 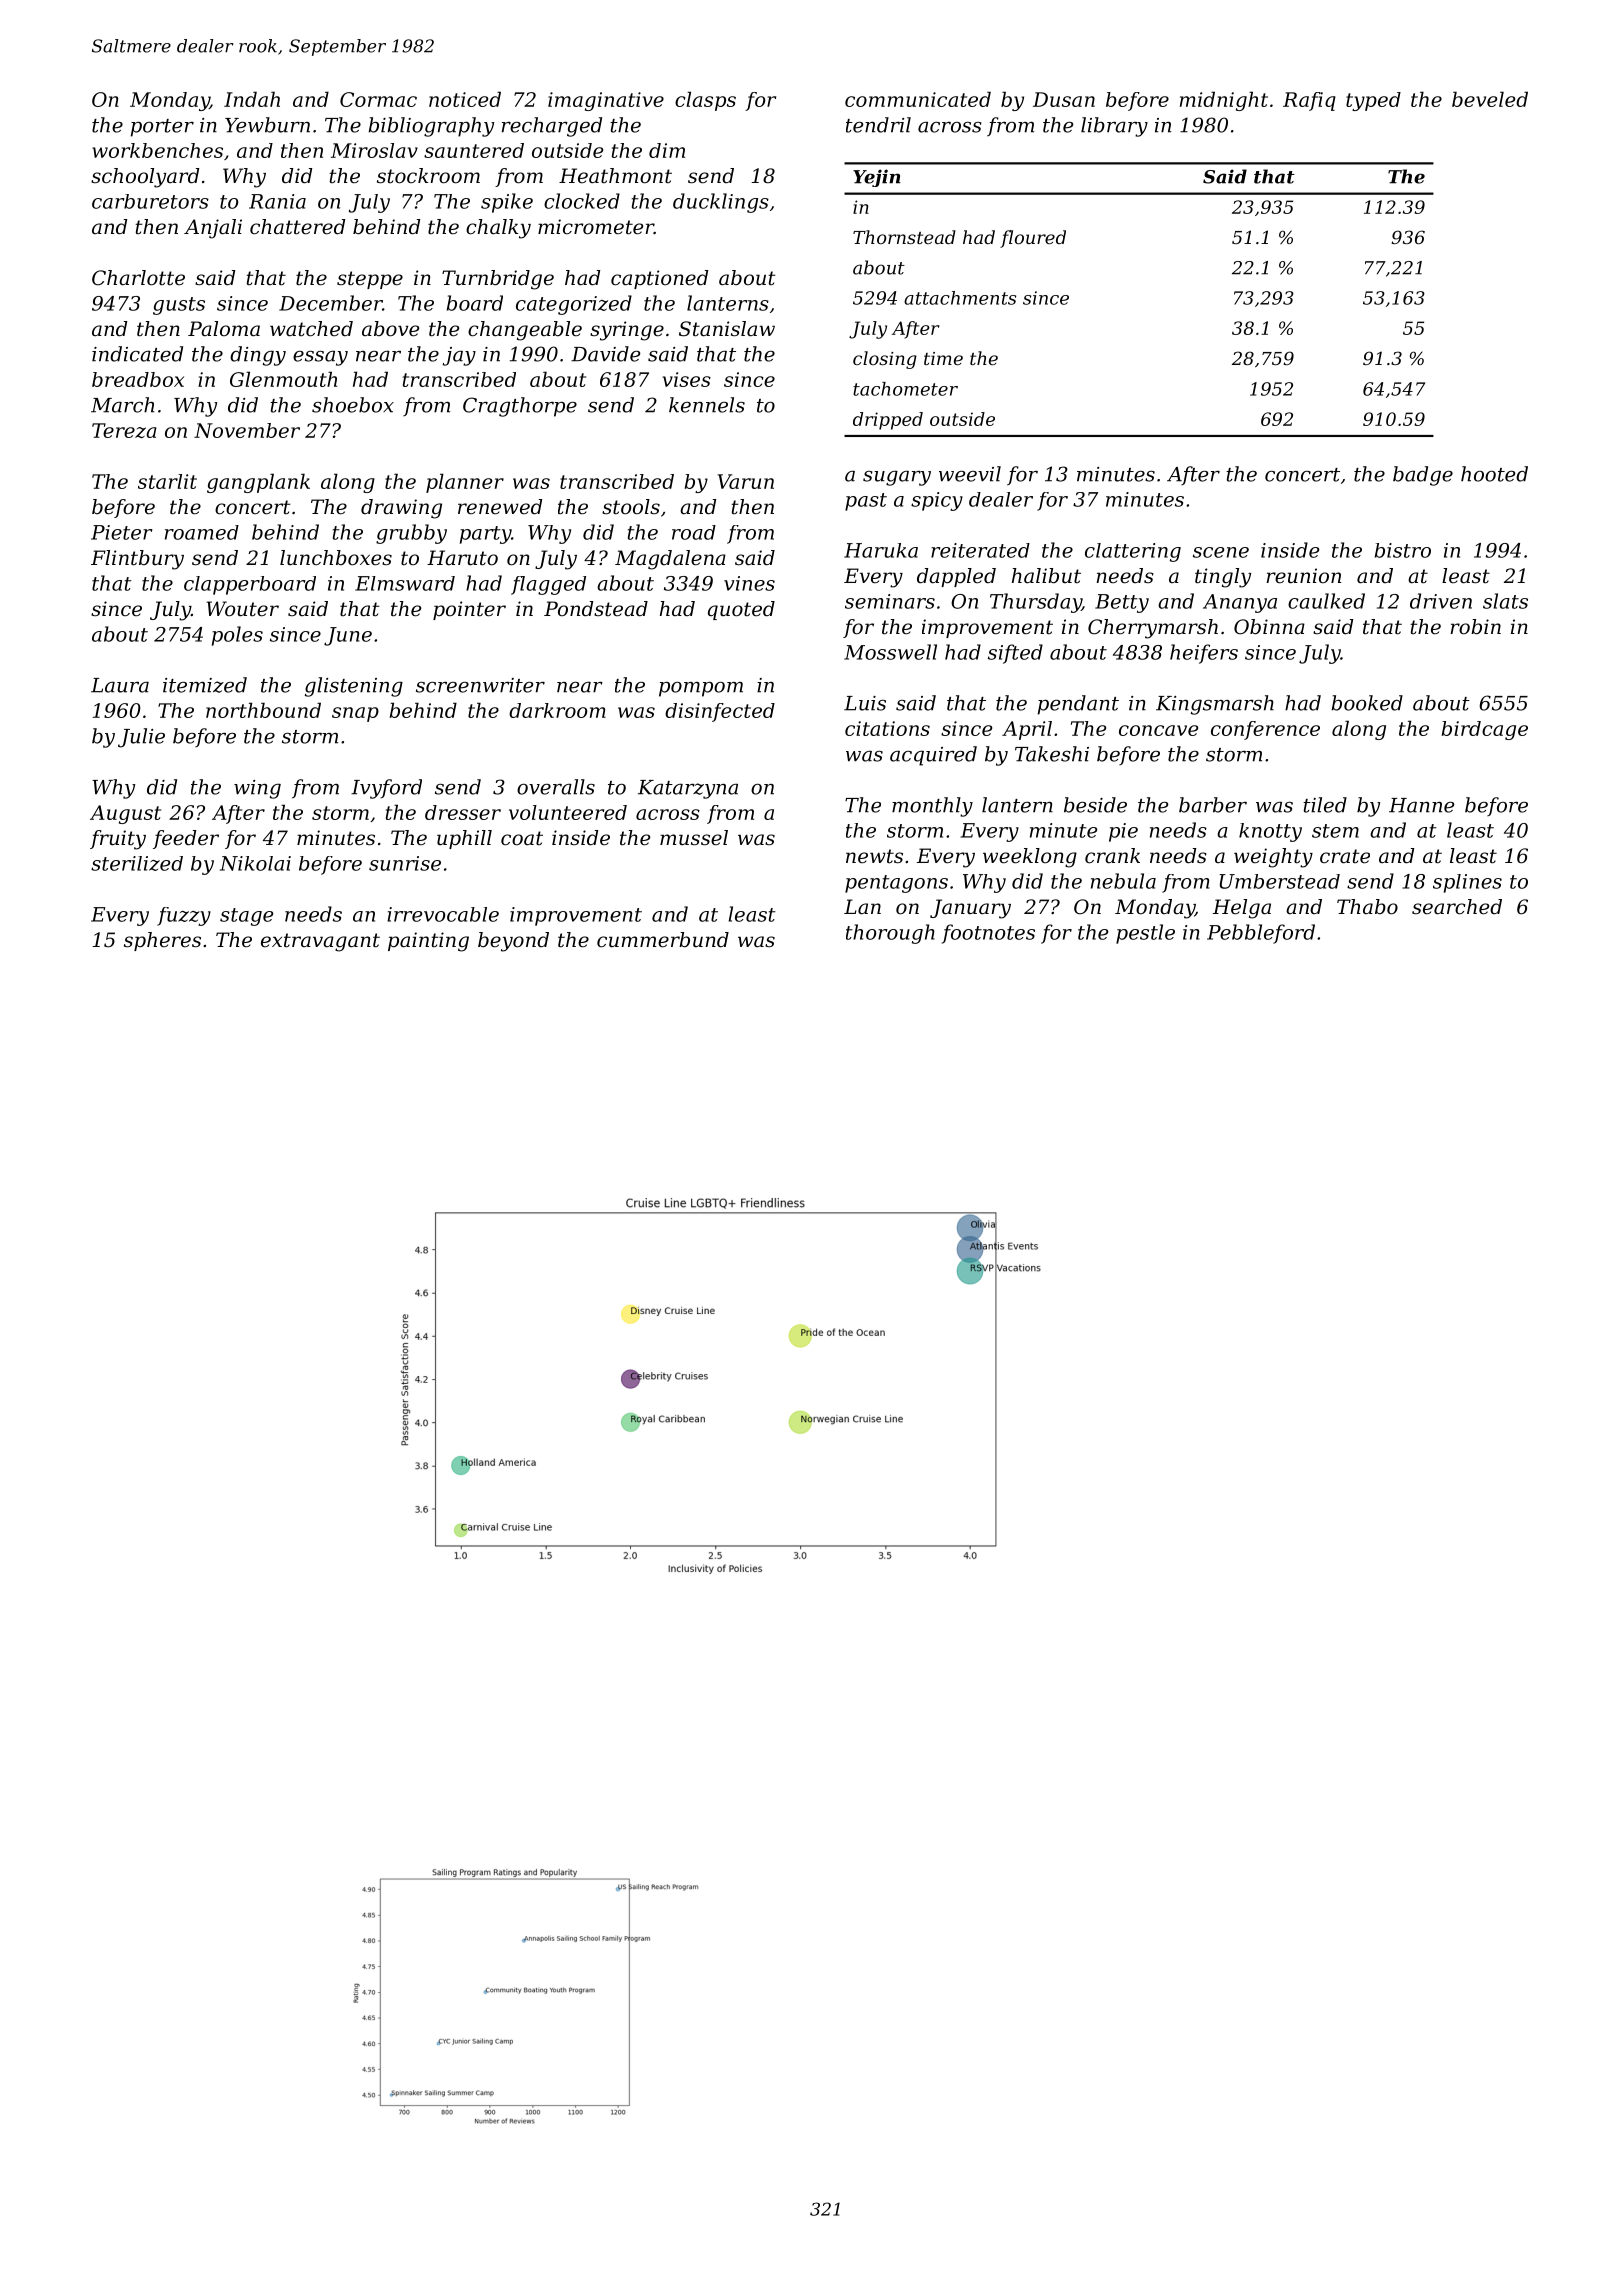 What do you see at coordinates (1064, 99) in the screenshot?
I see `Dusan` at bounding box center [1064, 99].
